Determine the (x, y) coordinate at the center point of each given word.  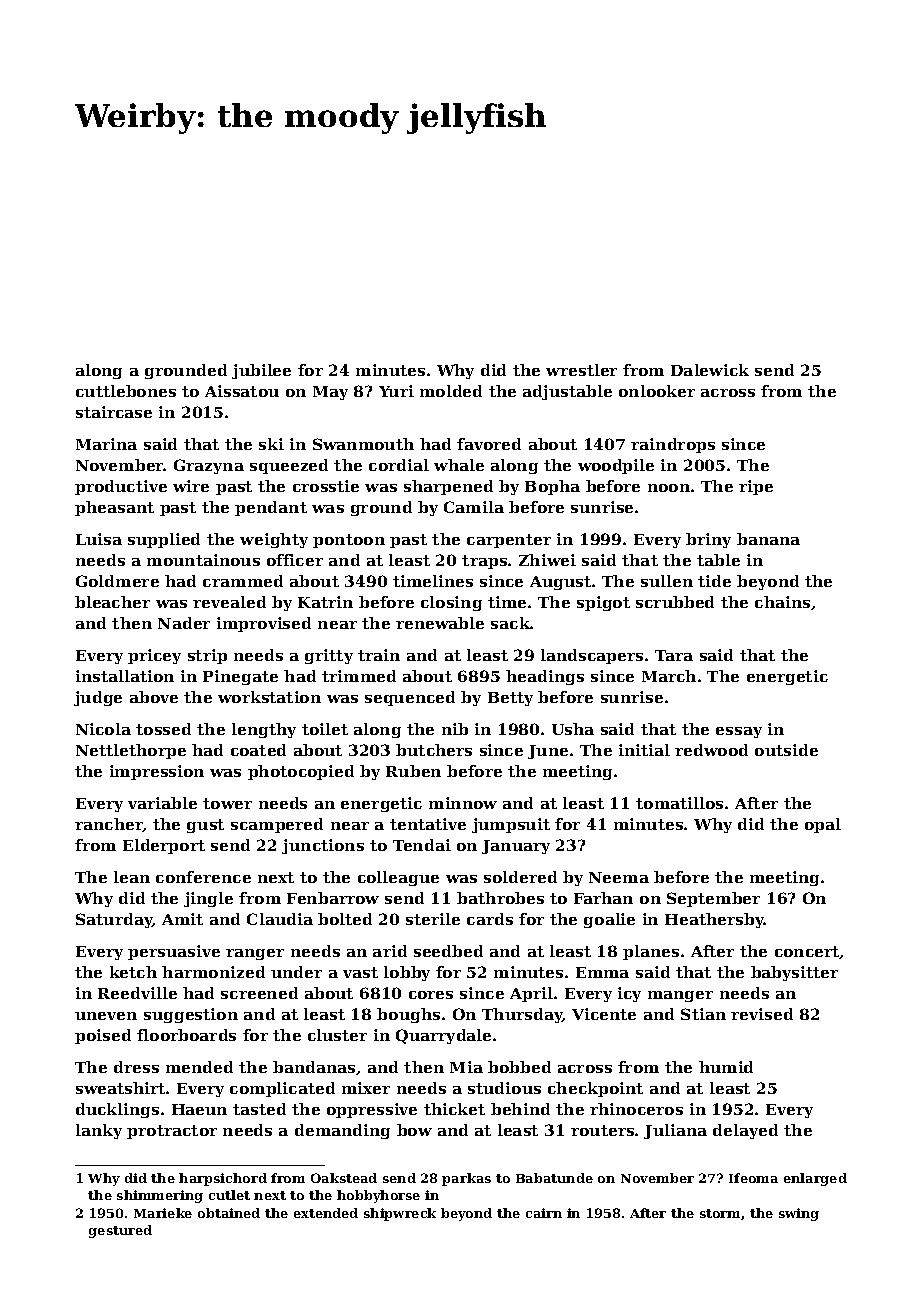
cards (490, 919)
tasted (259, 1109)
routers (602, 1130)
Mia (466, 1067)
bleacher (112, 602)
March (669, 676)
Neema (619, 877)
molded (451, 391)
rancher (109, 825)
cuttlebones (126, 391)
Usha (573, 729)
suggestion (191, 1015)
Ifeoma (753, 1178)
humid (726, 1067)
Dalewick (710, 370)
